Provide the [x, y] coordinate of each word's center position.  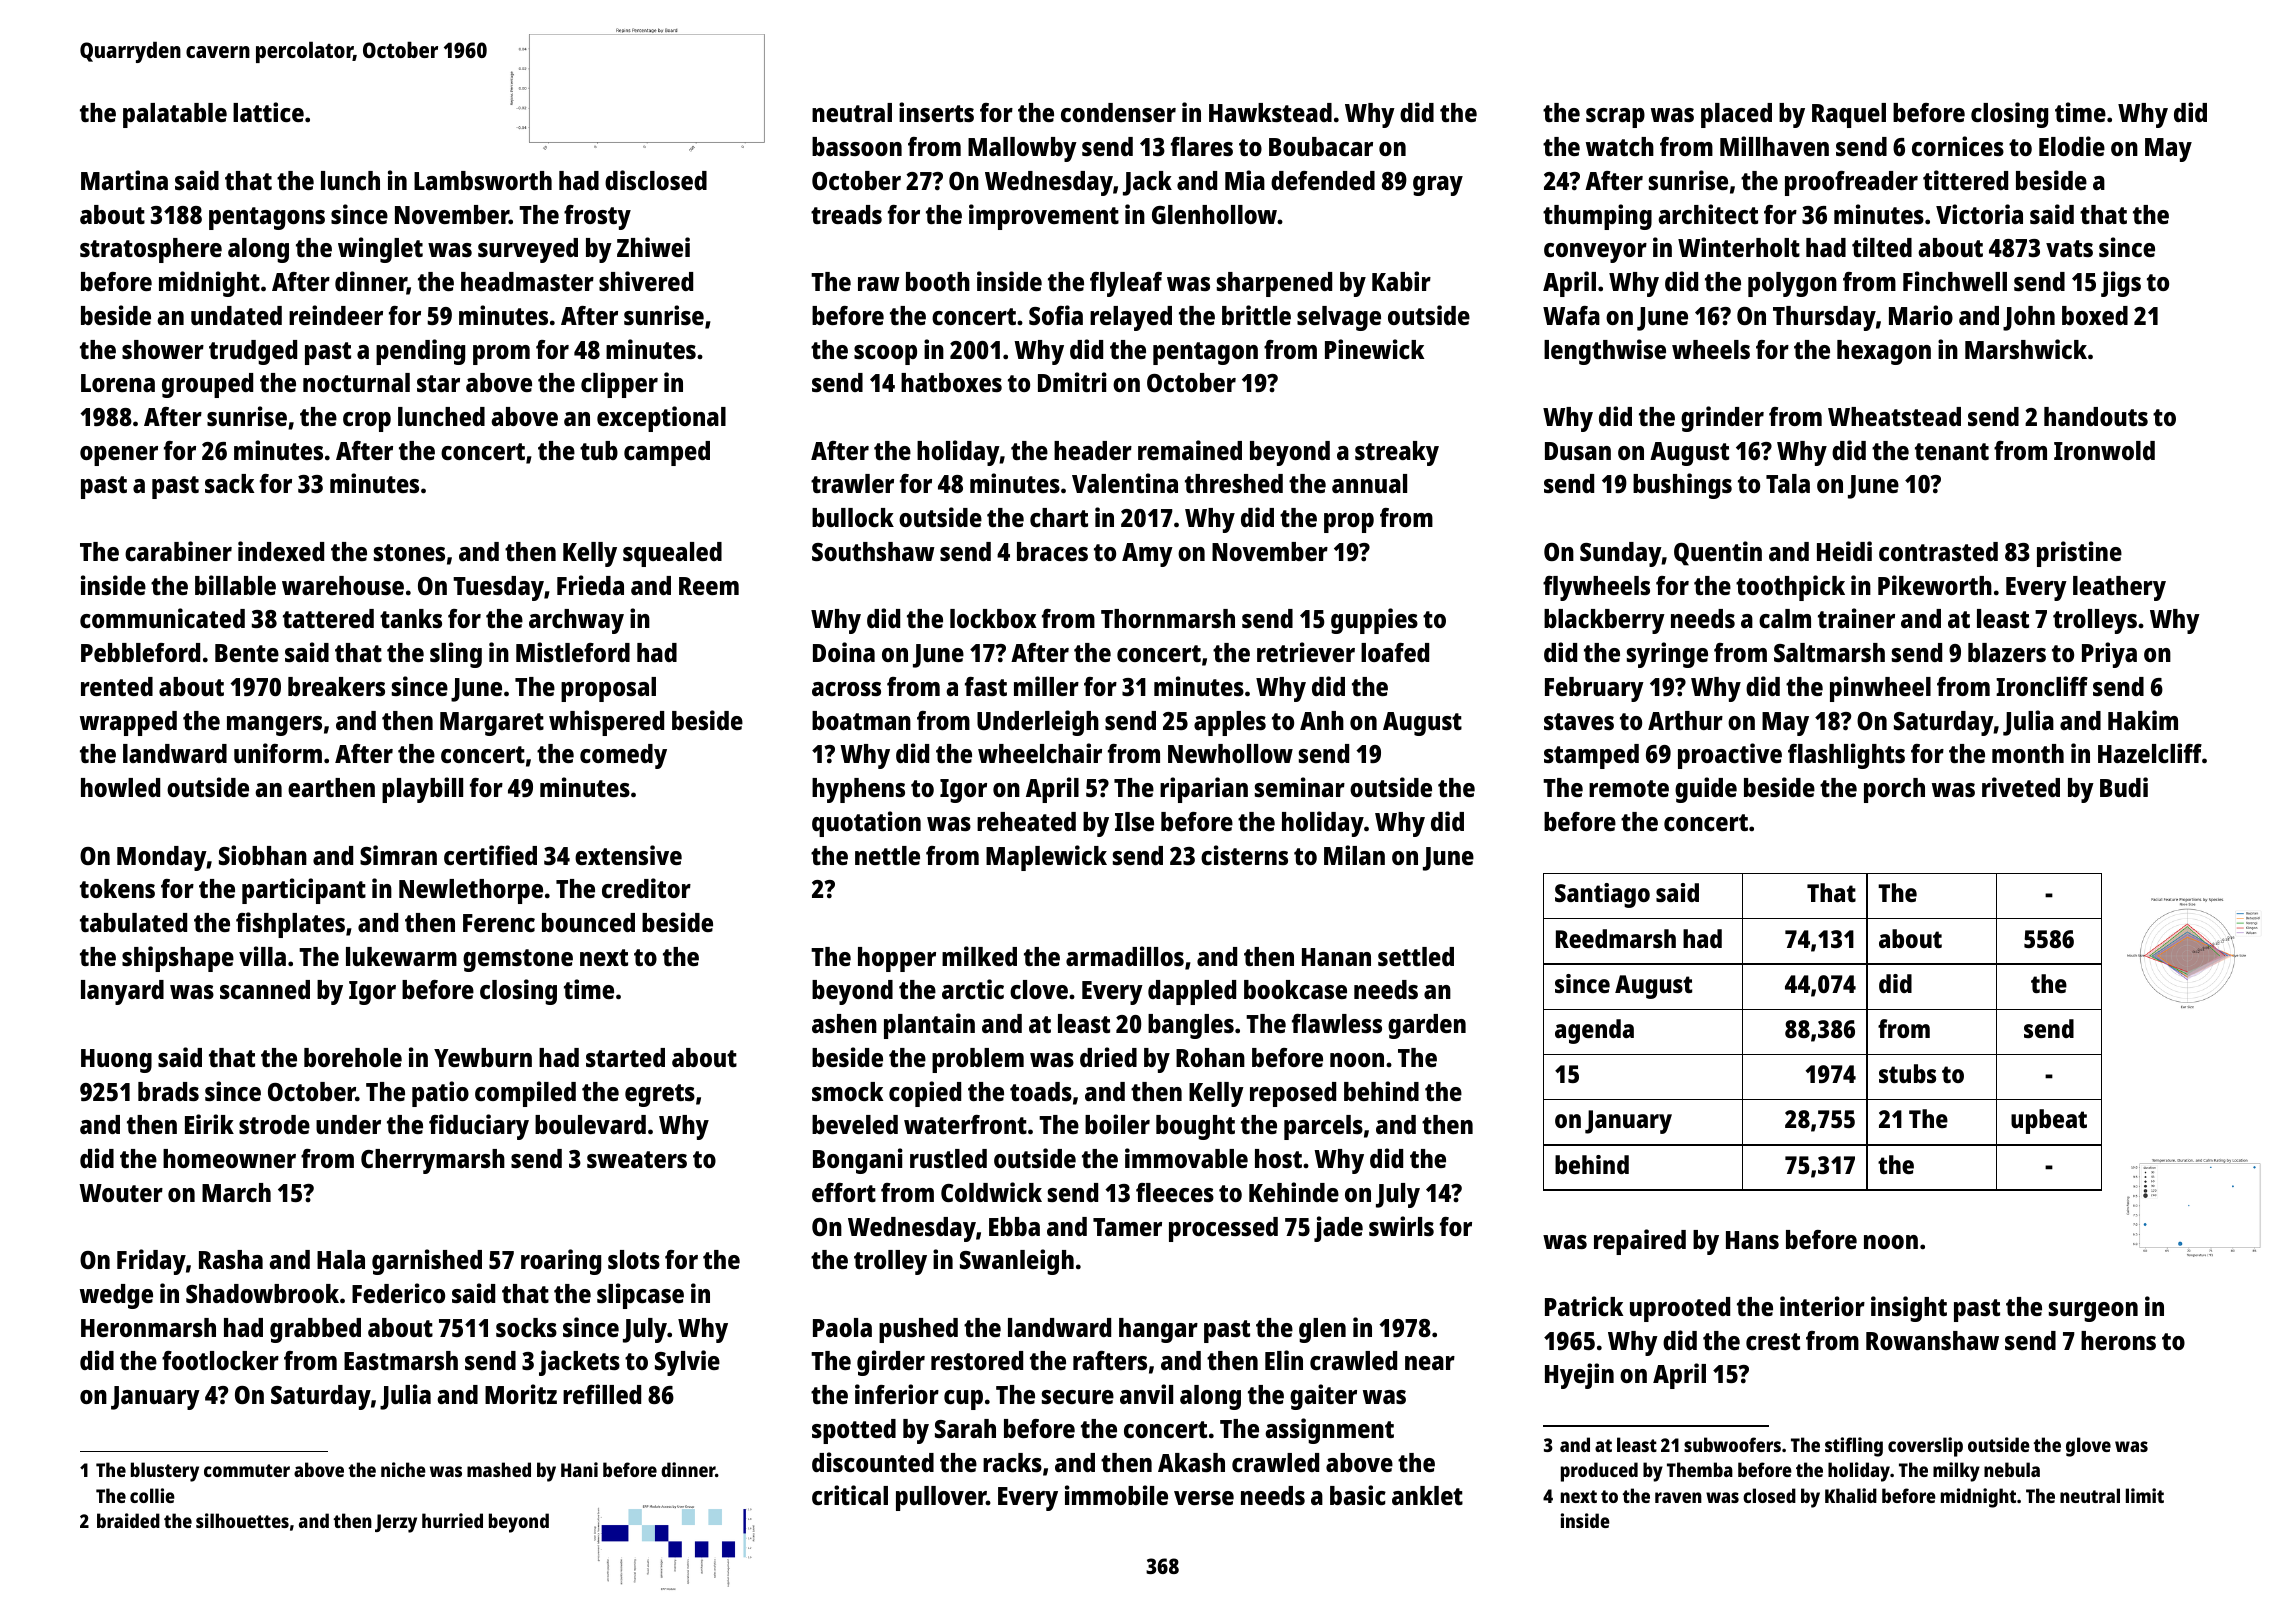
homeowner [229, 1158]
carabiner [178, 551]
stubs [1907, 1073]
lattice [268, 112]
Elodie [2072, 146]
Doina [844, 652]
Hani [579, 1469]
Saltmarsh [1829, 652]
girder [891, 1363]
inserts [936, 112]
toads [1041, 1091]
